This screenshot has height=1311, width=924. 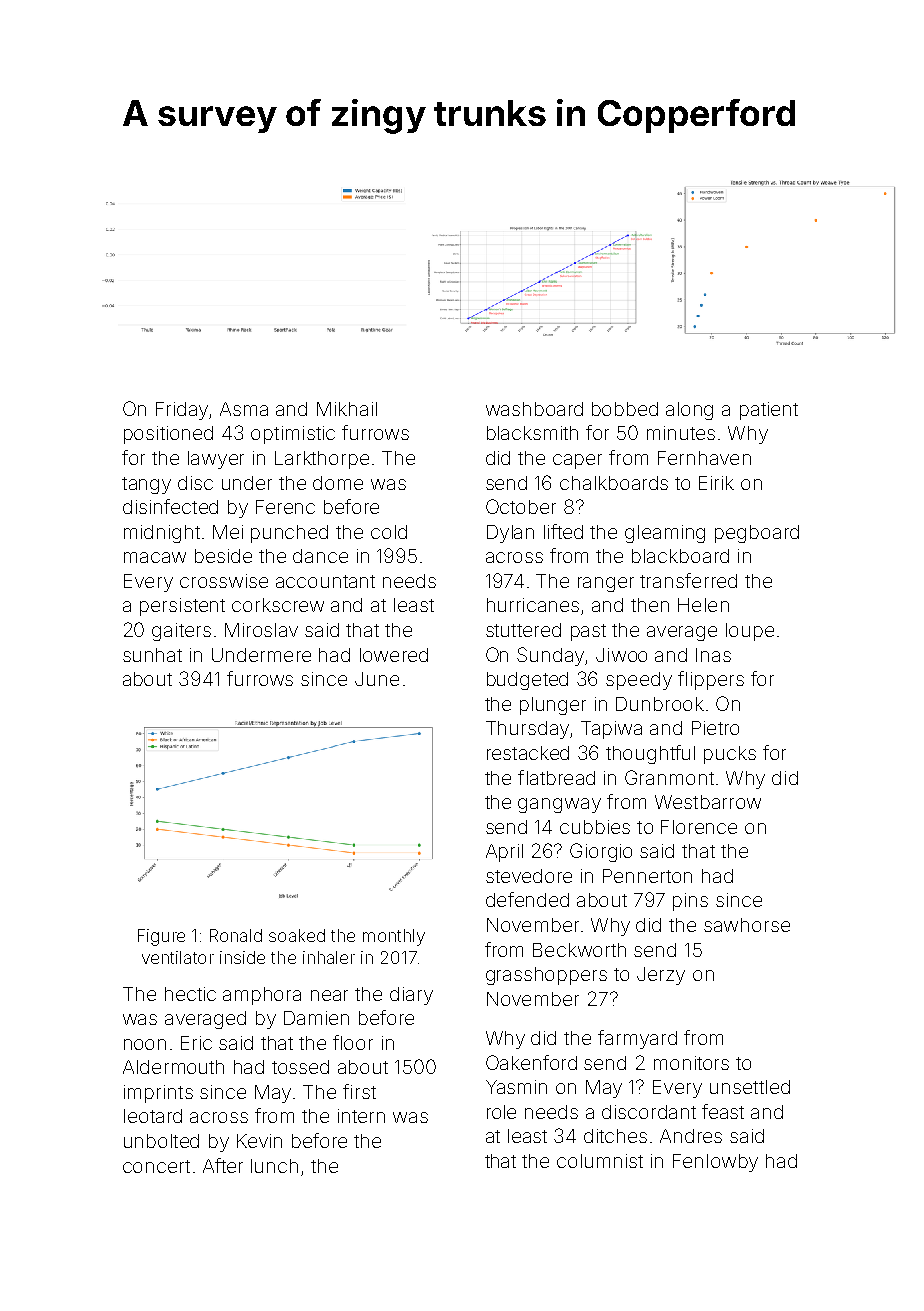 What do you see at coordinates (527, 899) in the screenshot?
I see `defended` at bounding box center [527, 899].
